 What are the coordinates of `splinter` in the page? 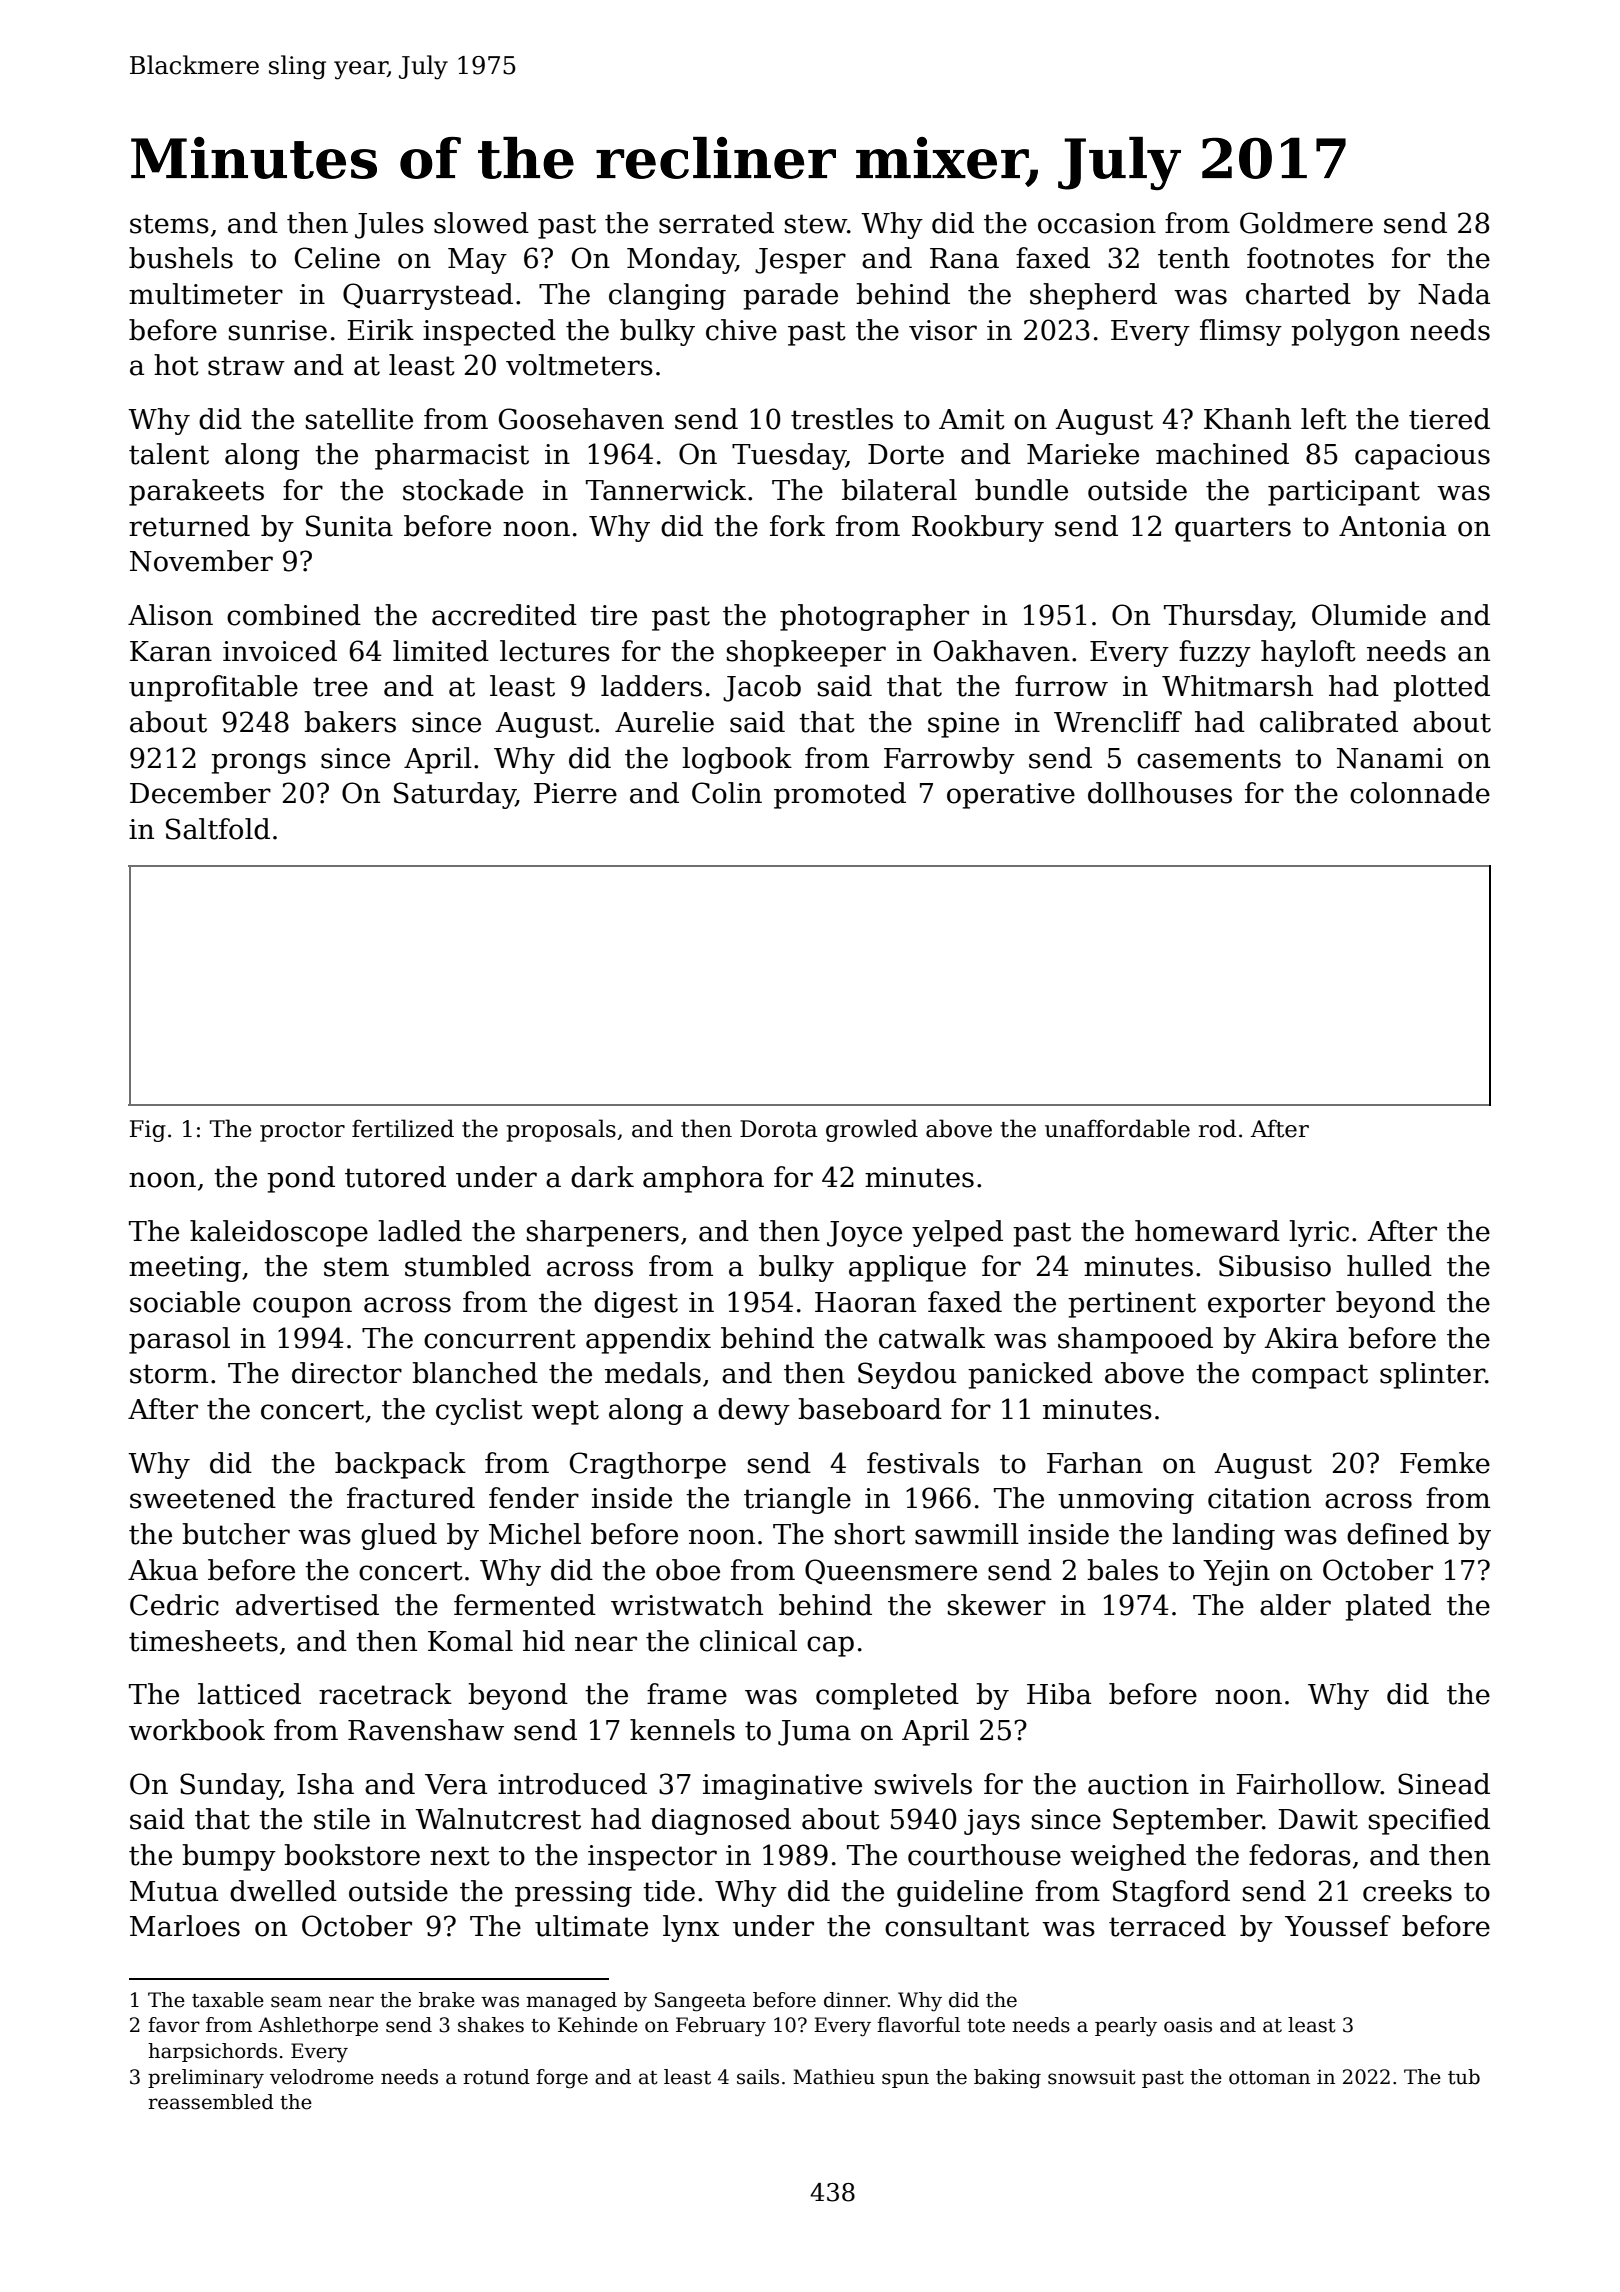 It's located at (1432, 1375).
